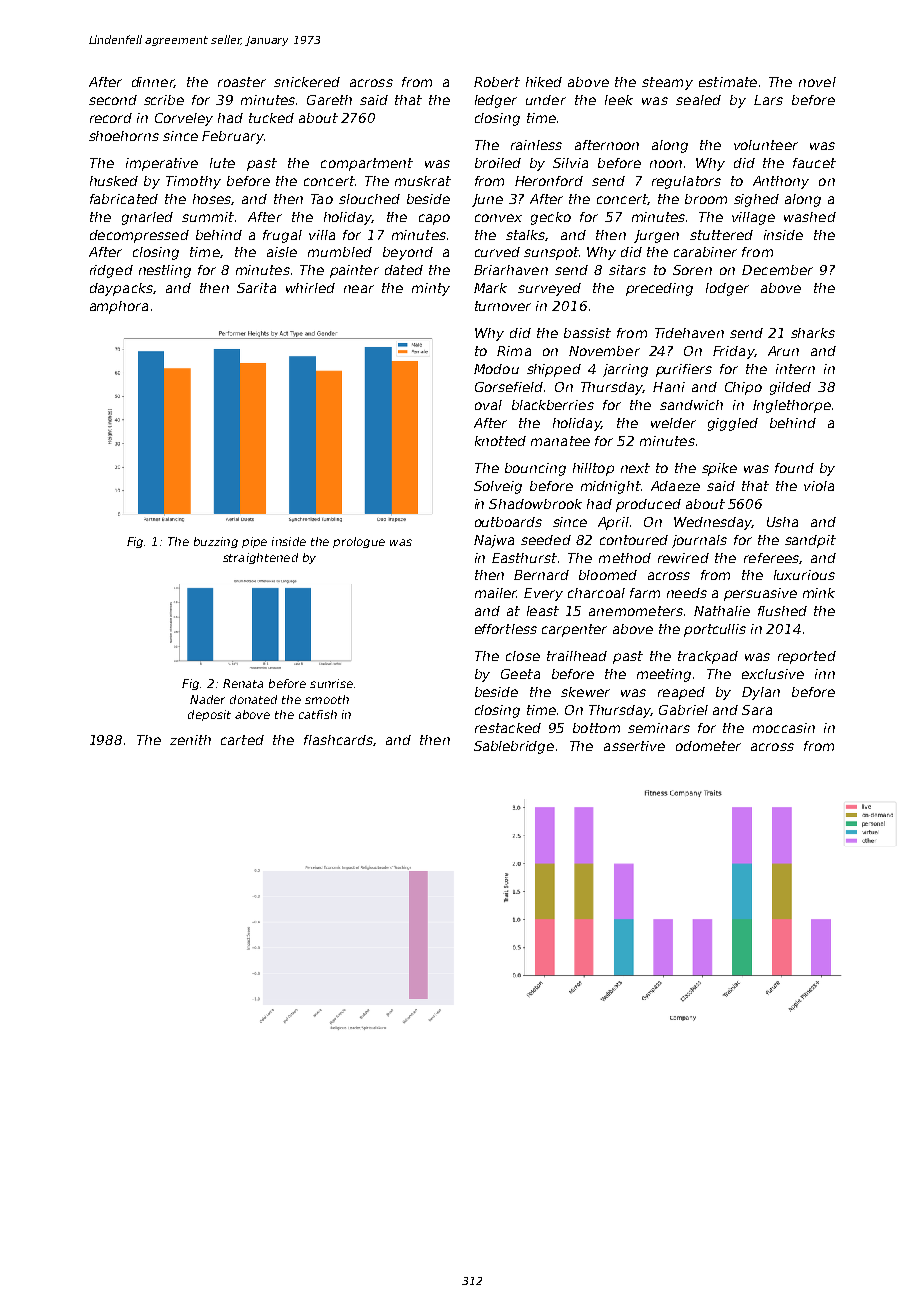  What do you see at coordinates (190, 740) in the image?
I see `zenith` at bounding box center [190, 740].
